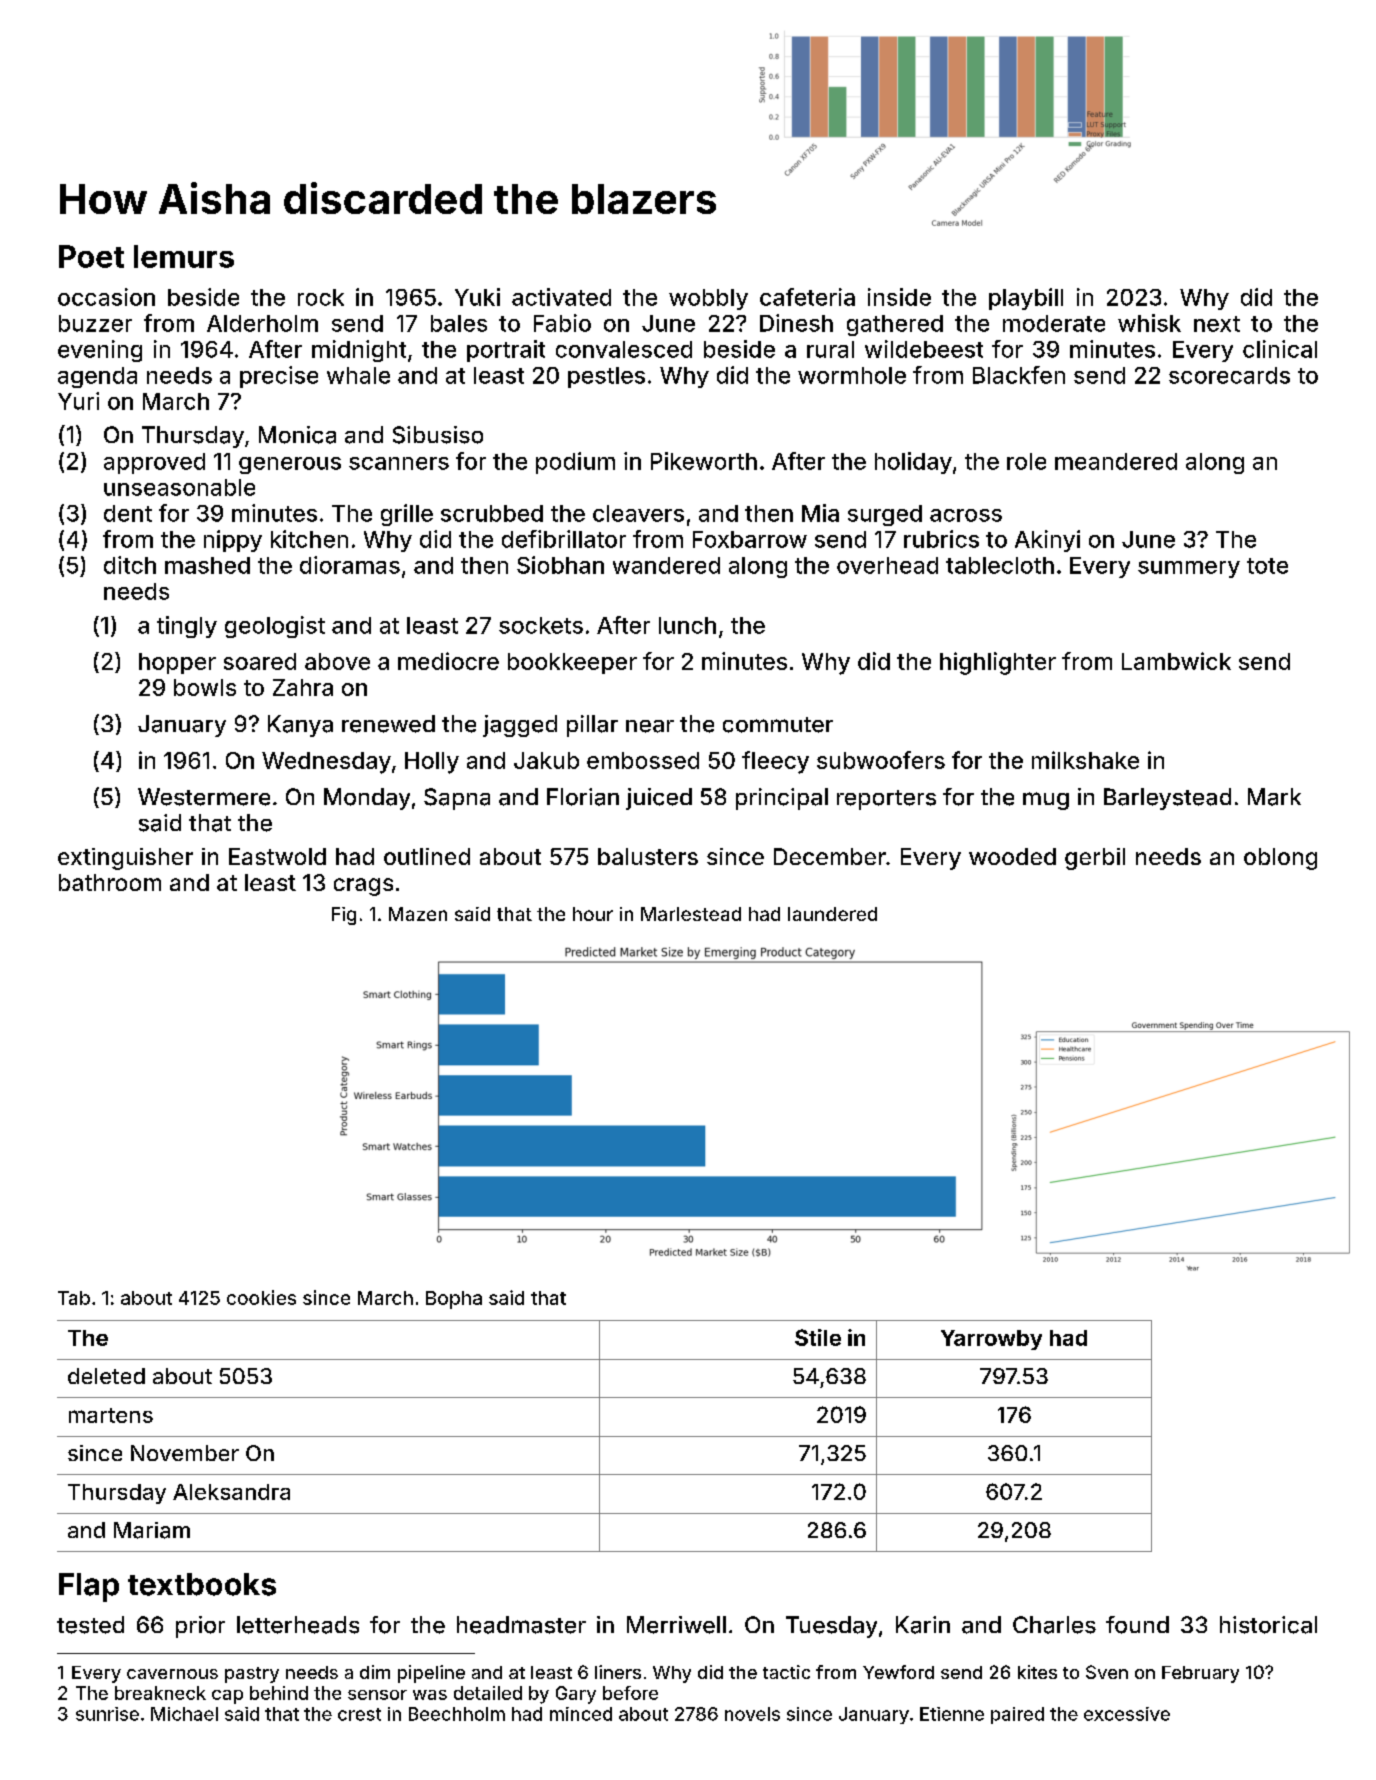 The width and height of the screenshot is (1376, 1780). Describe the element at coordinates (786, 1672) in the screenshot. I see `tactic` at that location.
